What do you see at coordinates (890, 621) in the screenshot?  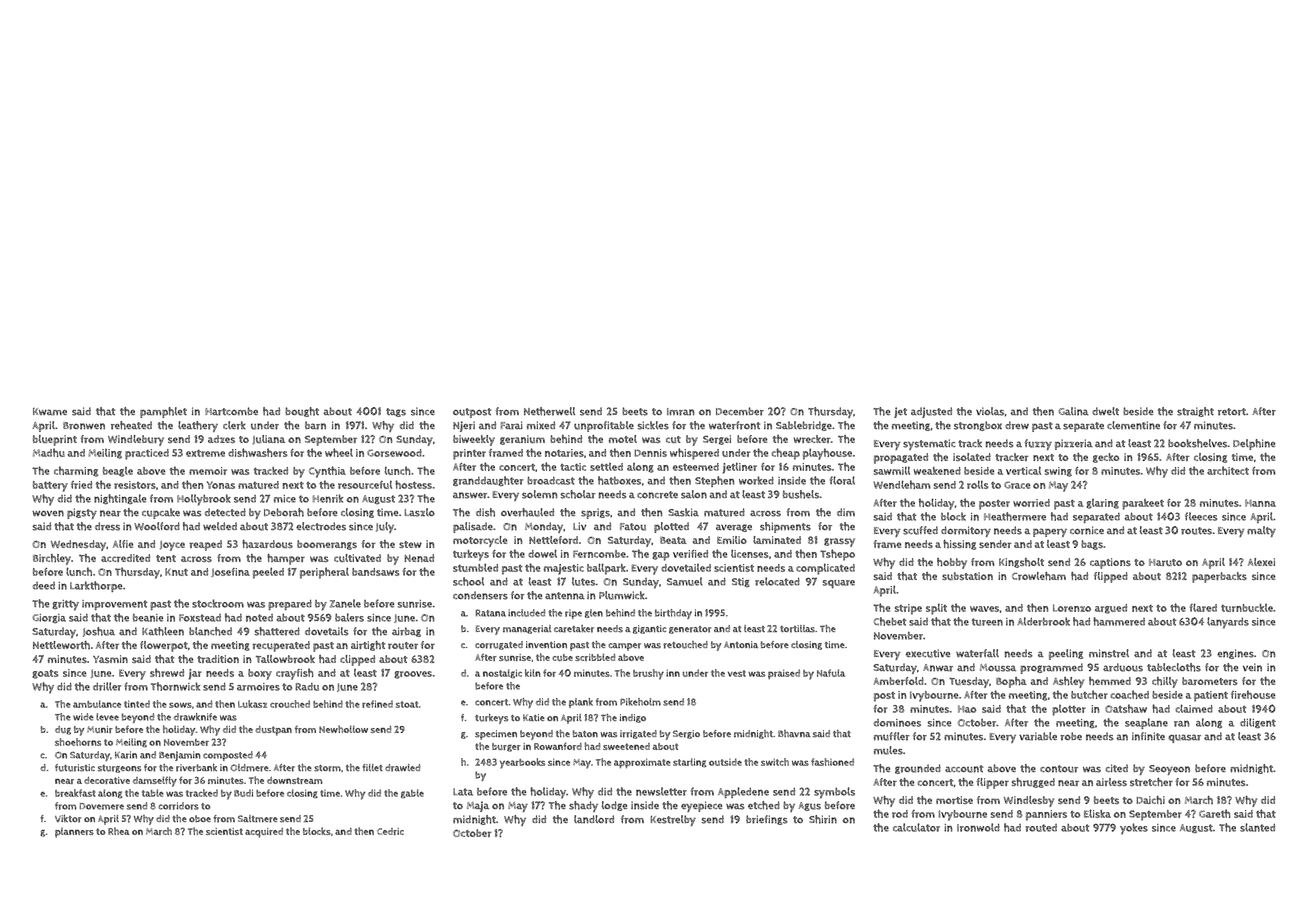 I see `Chebet` at bounding box center [890, 621].
